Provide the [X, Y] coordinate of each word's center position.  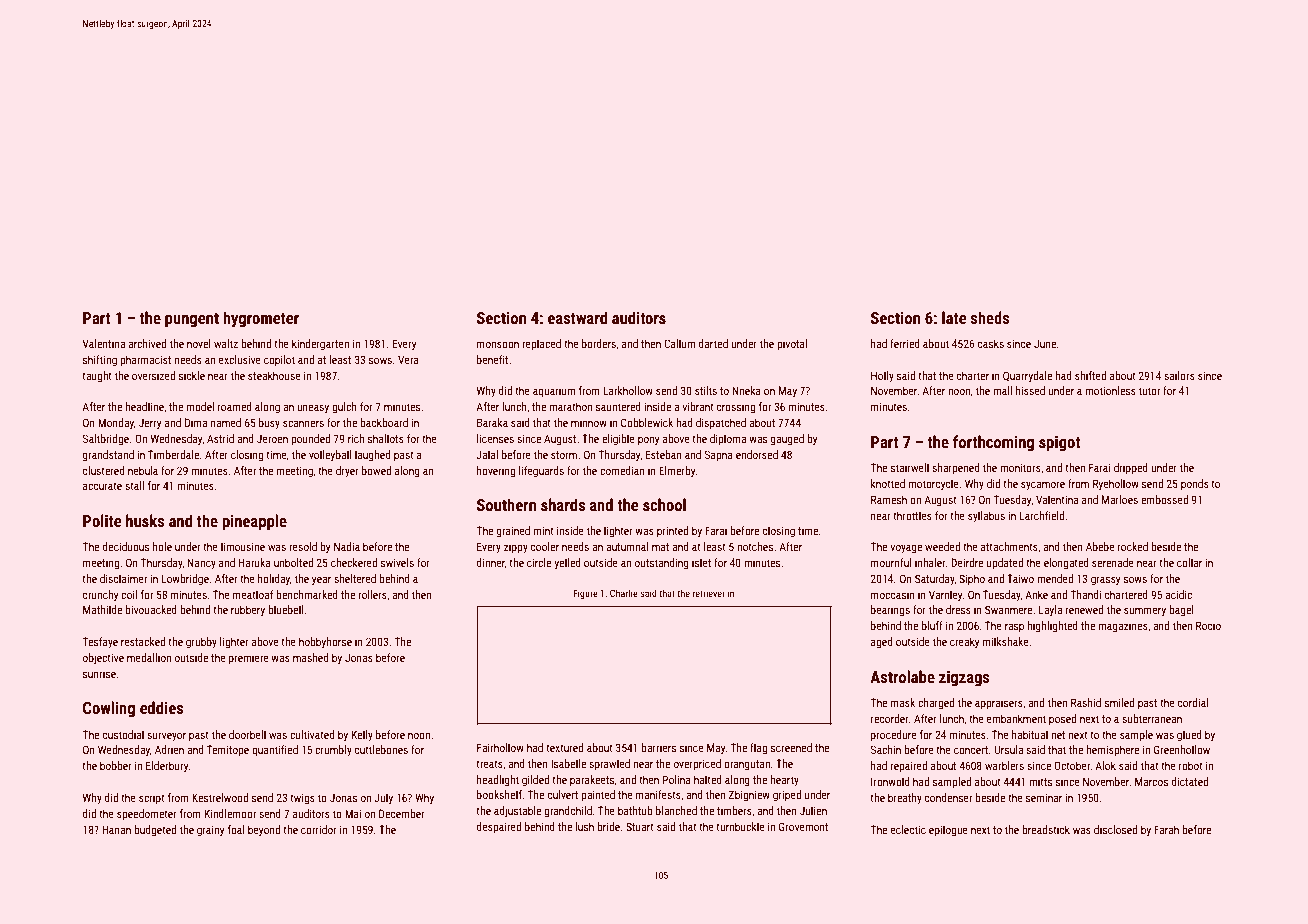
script [152, 799]
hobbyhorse [325, 643]
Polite [102, 520]
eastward [577, 317]
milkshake [1006, 641]
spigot [1059, 443]
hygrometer [261, 319]
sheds [990, 317]
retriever [709, 593]
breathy [905, 798]
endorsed [757, 454]
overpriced [697, 765]
